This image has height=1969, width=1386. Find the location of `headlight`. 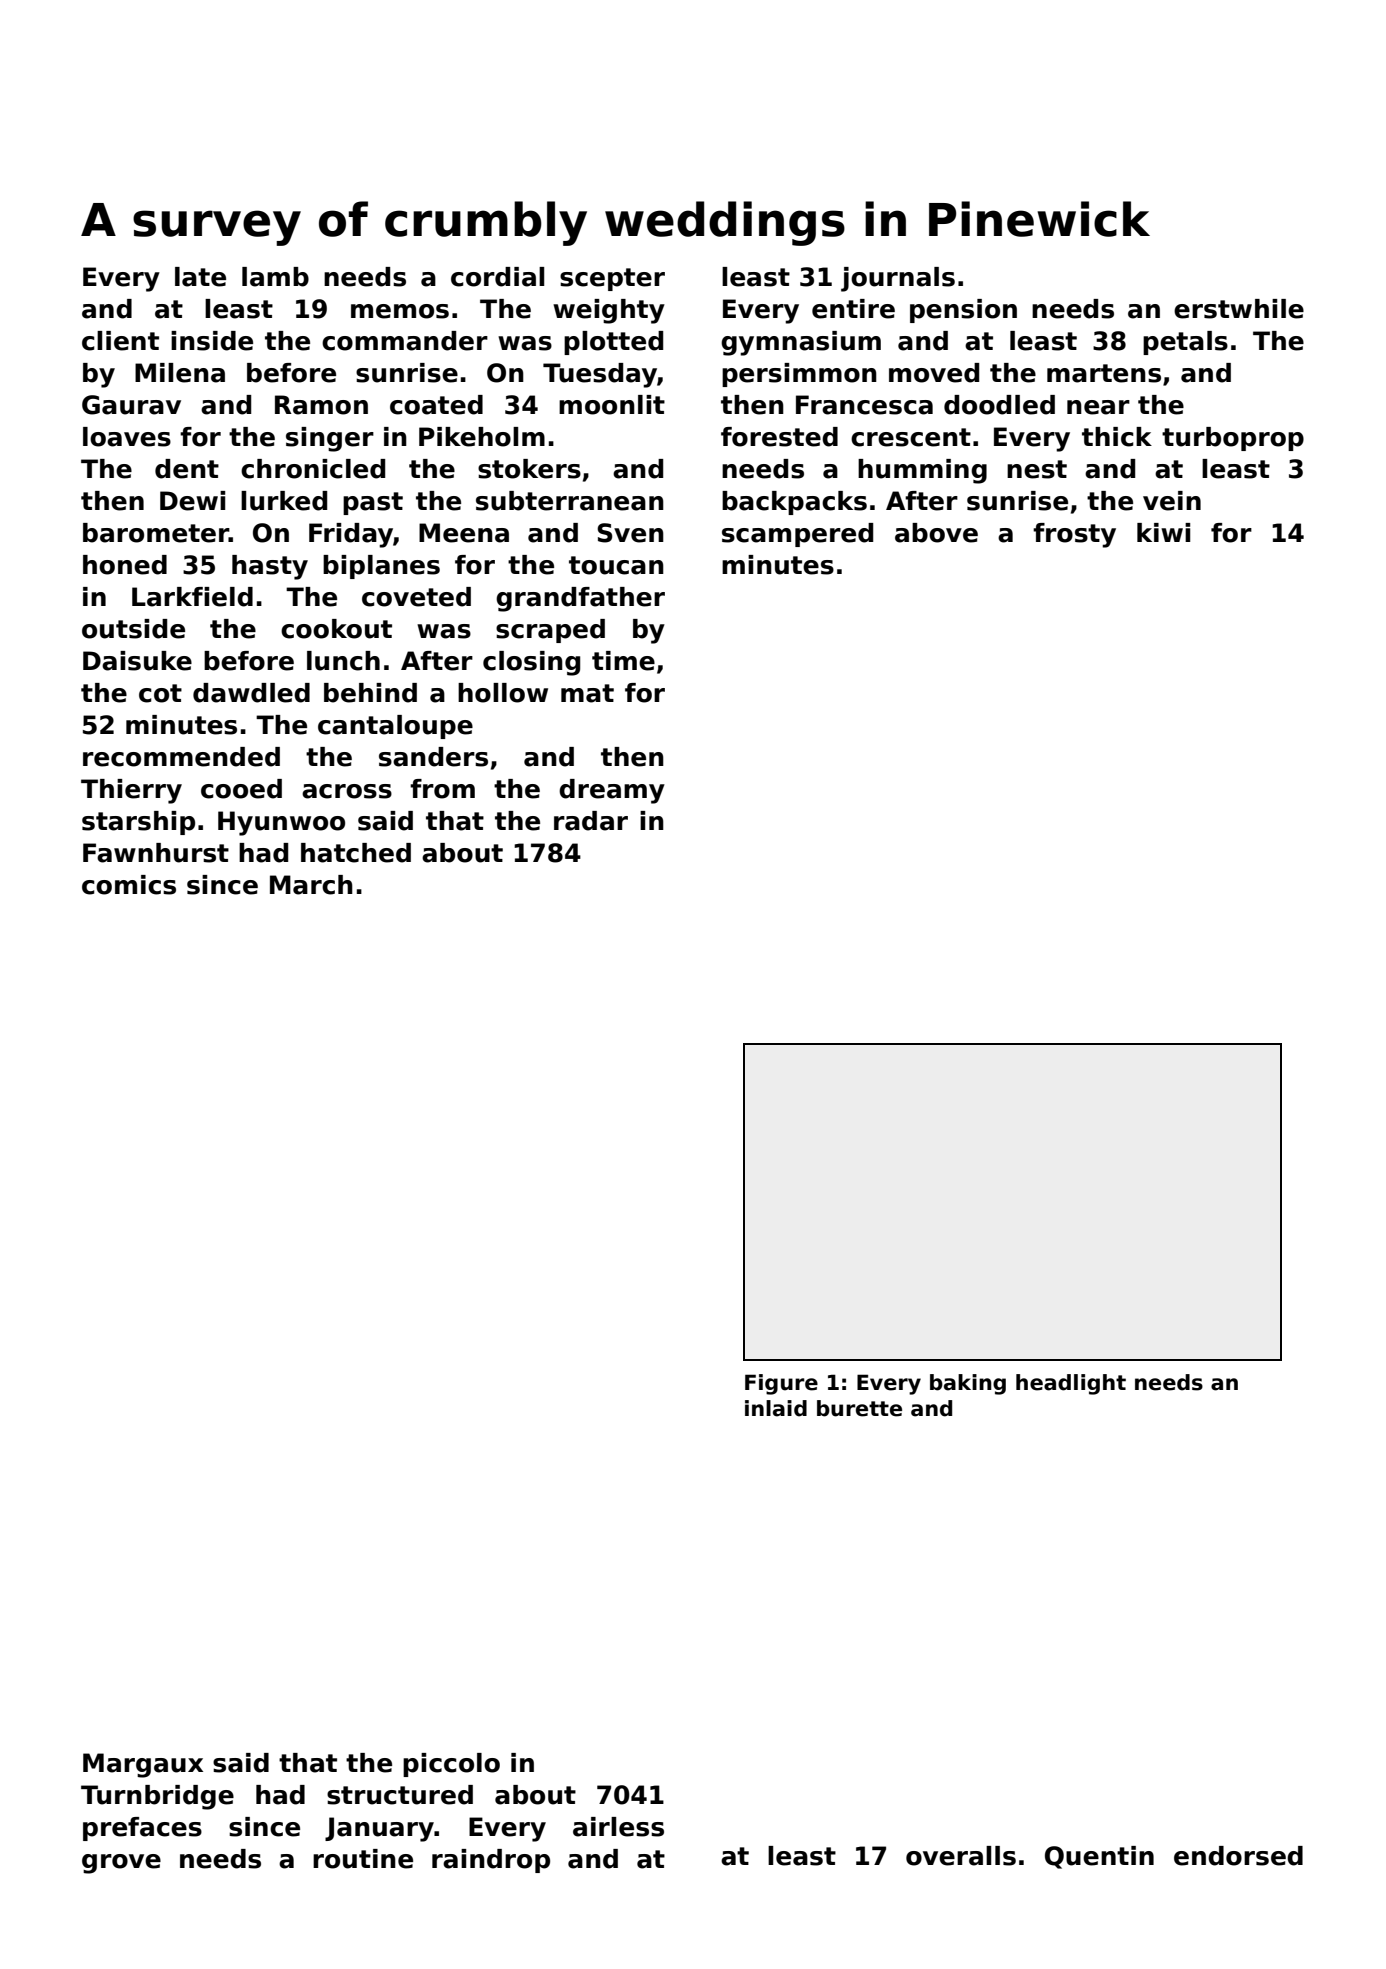

headlight is located at coordinates (1071, 1384).
